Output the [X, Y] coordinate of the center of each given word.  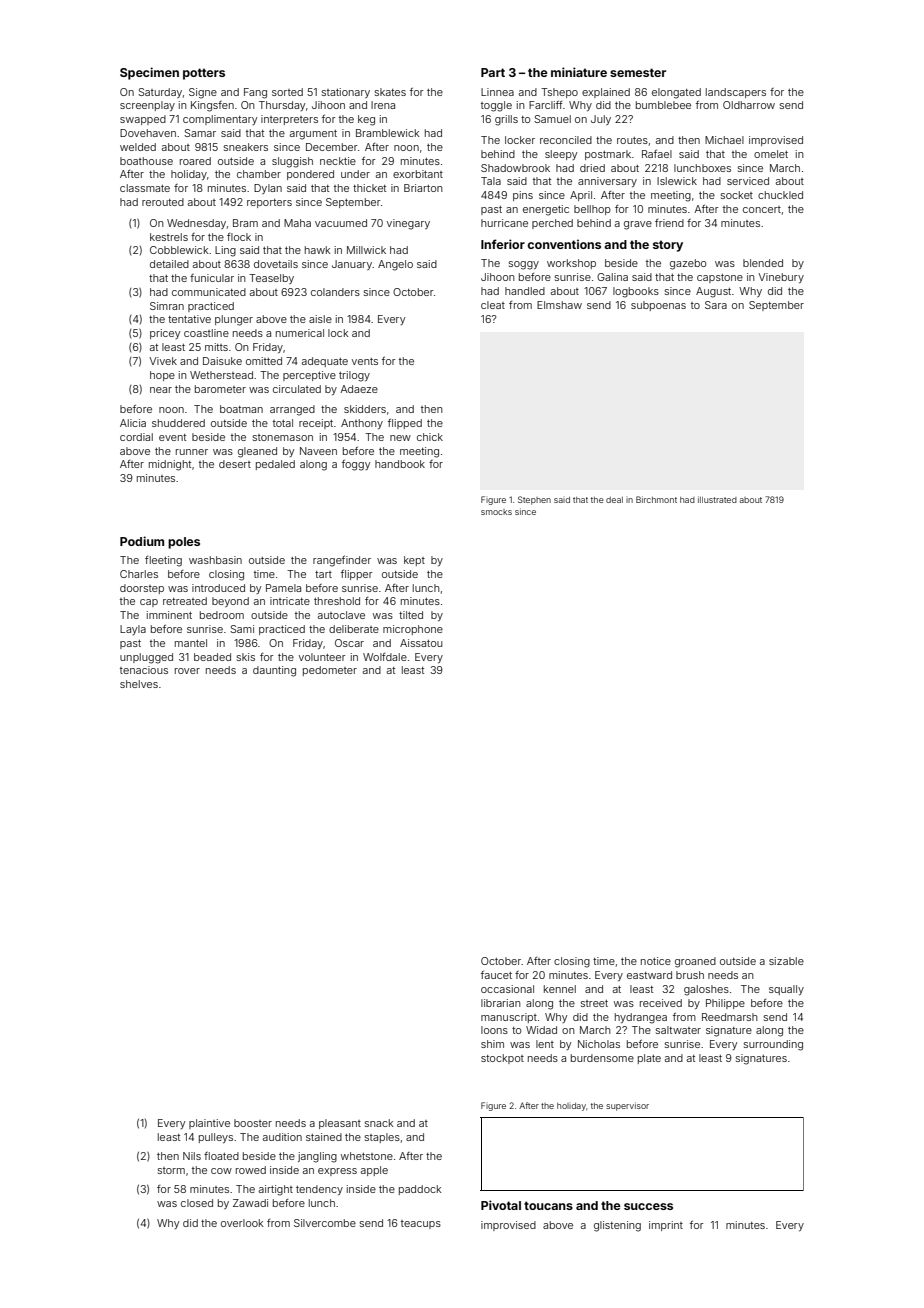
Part [493, 72]
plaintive [209, 1124]
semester [638, 72]
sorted [287, 92]
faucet [496, 975]
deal [614, 500]
